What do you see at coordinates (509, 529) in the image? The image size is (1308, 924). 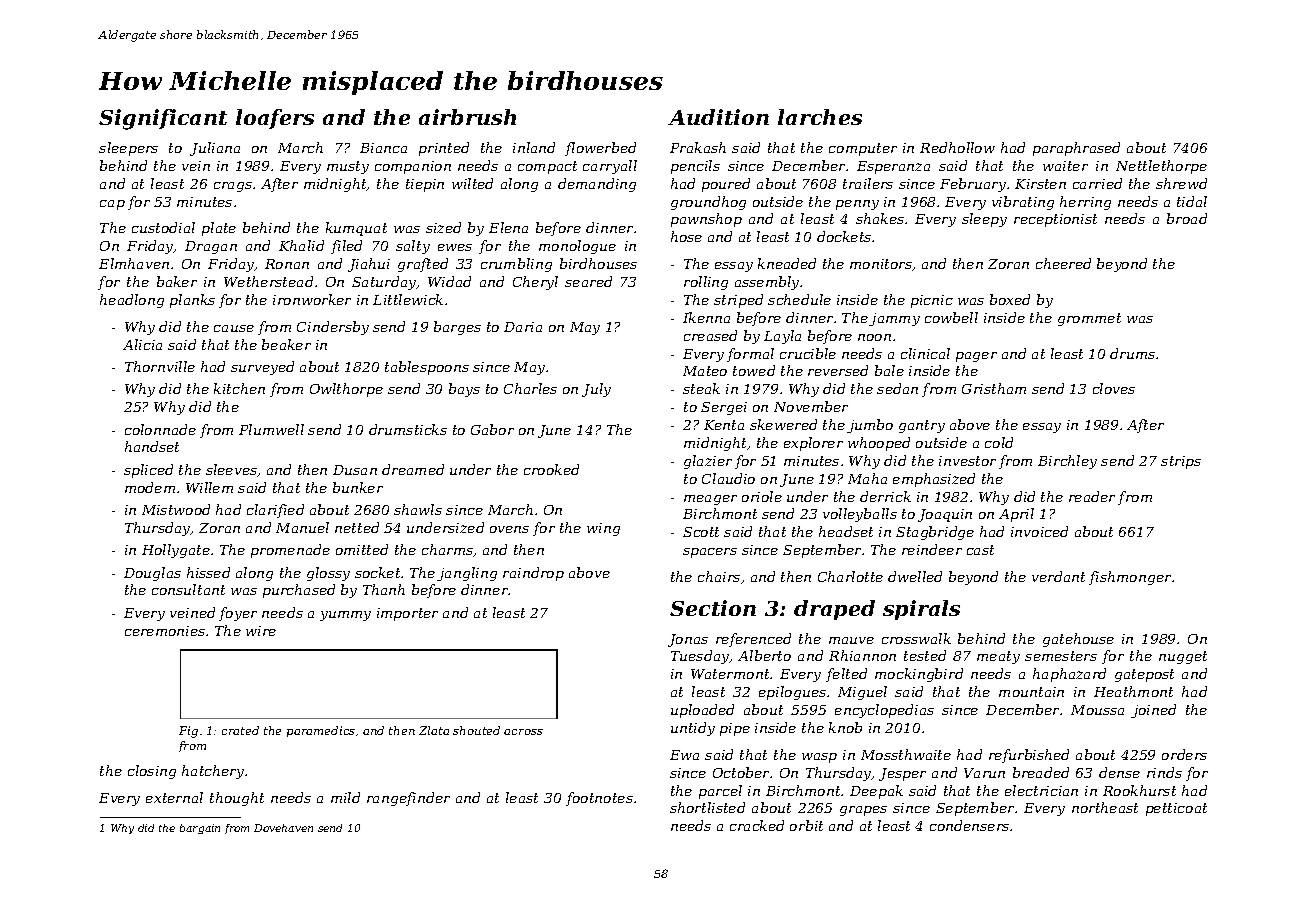 I see `ovens` at bounding box center [509, 529].
